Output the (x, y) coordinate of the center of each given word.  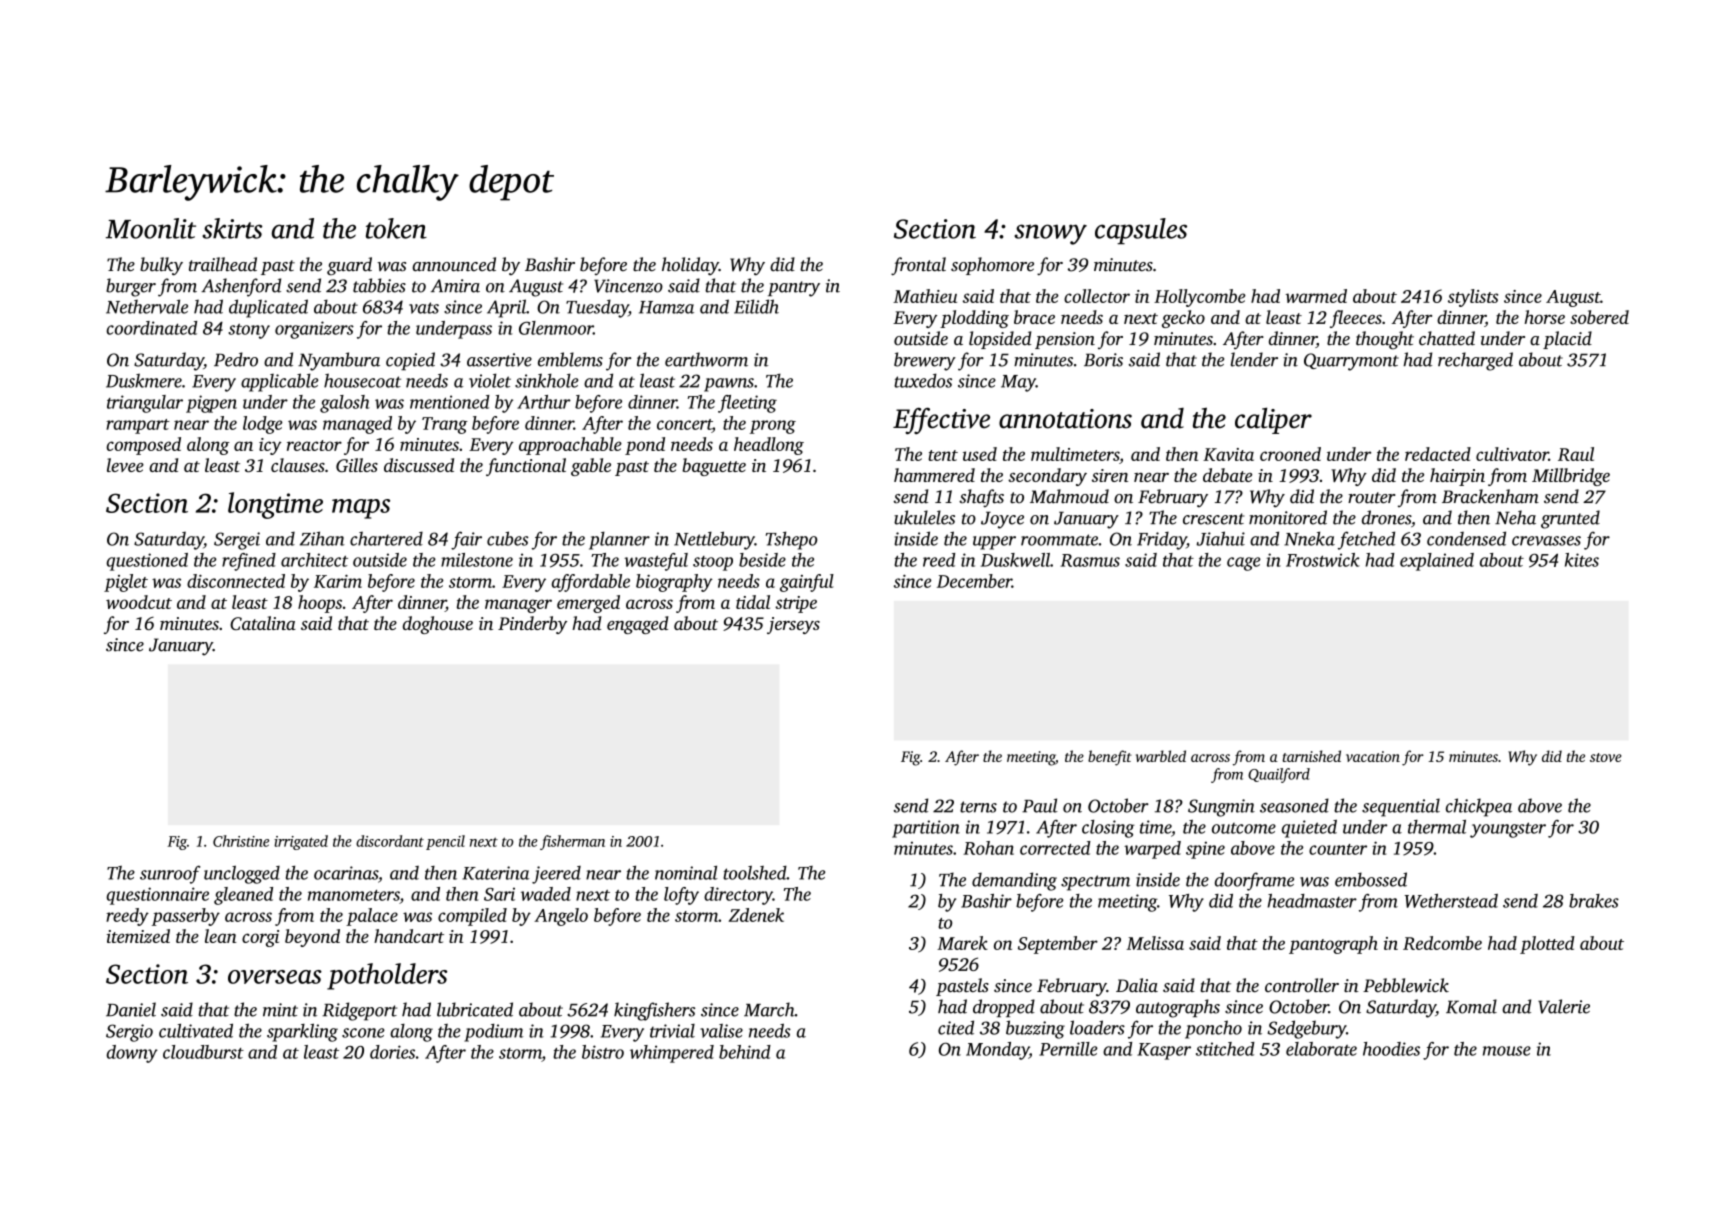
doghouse (438, 625)
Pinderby (532, 625)
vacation (1373, 756)
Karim (338, 581)
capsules (1141, 231)
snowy (1050, 234)
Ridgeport (359, 1011)
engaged (638, 625)
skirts (232, 228)
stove (1606, 757)
